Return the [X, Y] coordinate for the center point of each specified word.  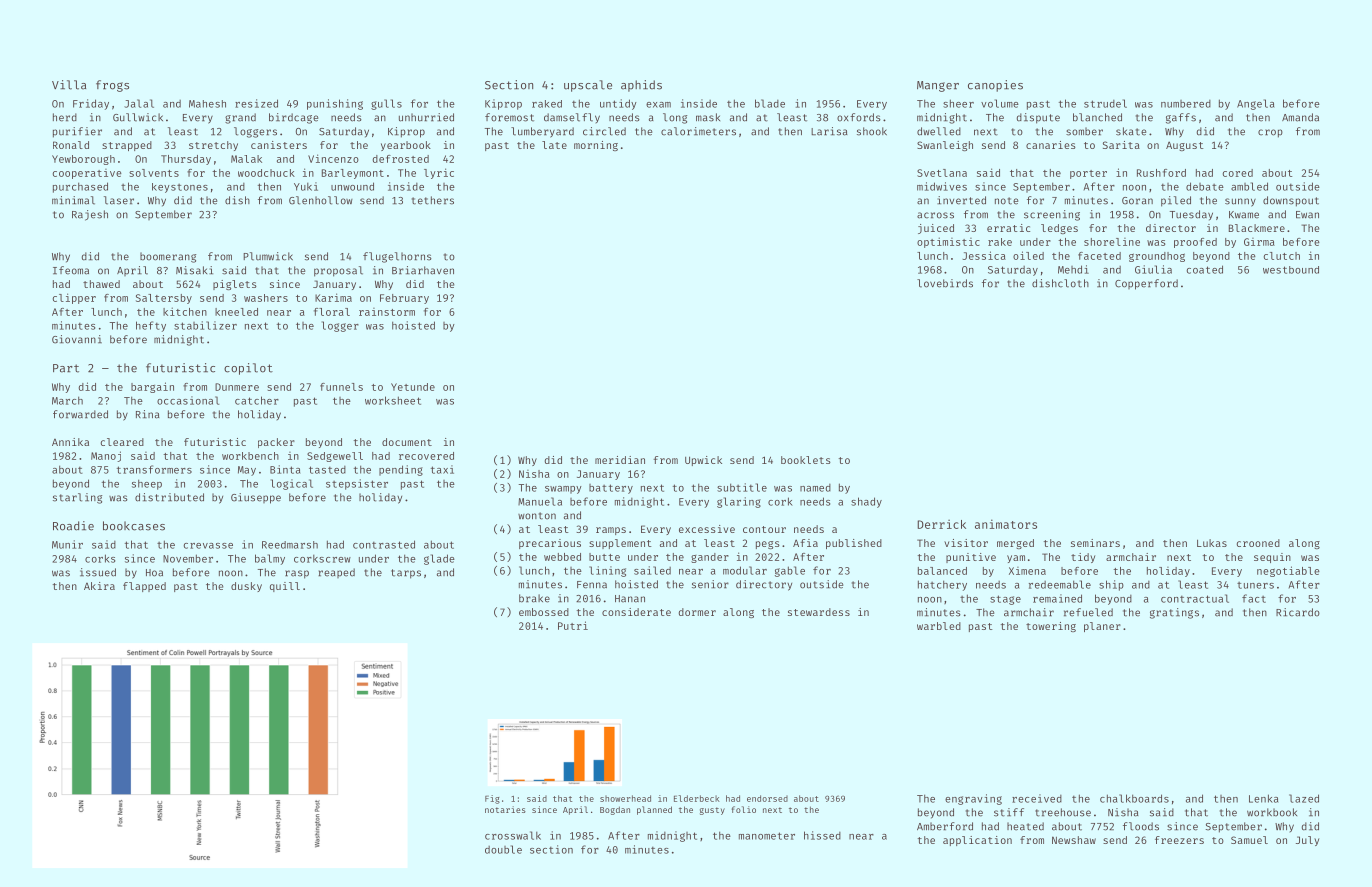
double [503, 849]
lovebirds [945, 283]
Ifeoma [71, 270]
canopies [995, 86]
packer [276, 443]
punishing [335, 104]
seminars [1095, 543]
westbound [1291, 270]
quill [285, 587]
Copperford [1146, 284]
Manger [938, 86]
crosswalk [513, 835]
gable [790, 571]
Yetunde [413, 387]
